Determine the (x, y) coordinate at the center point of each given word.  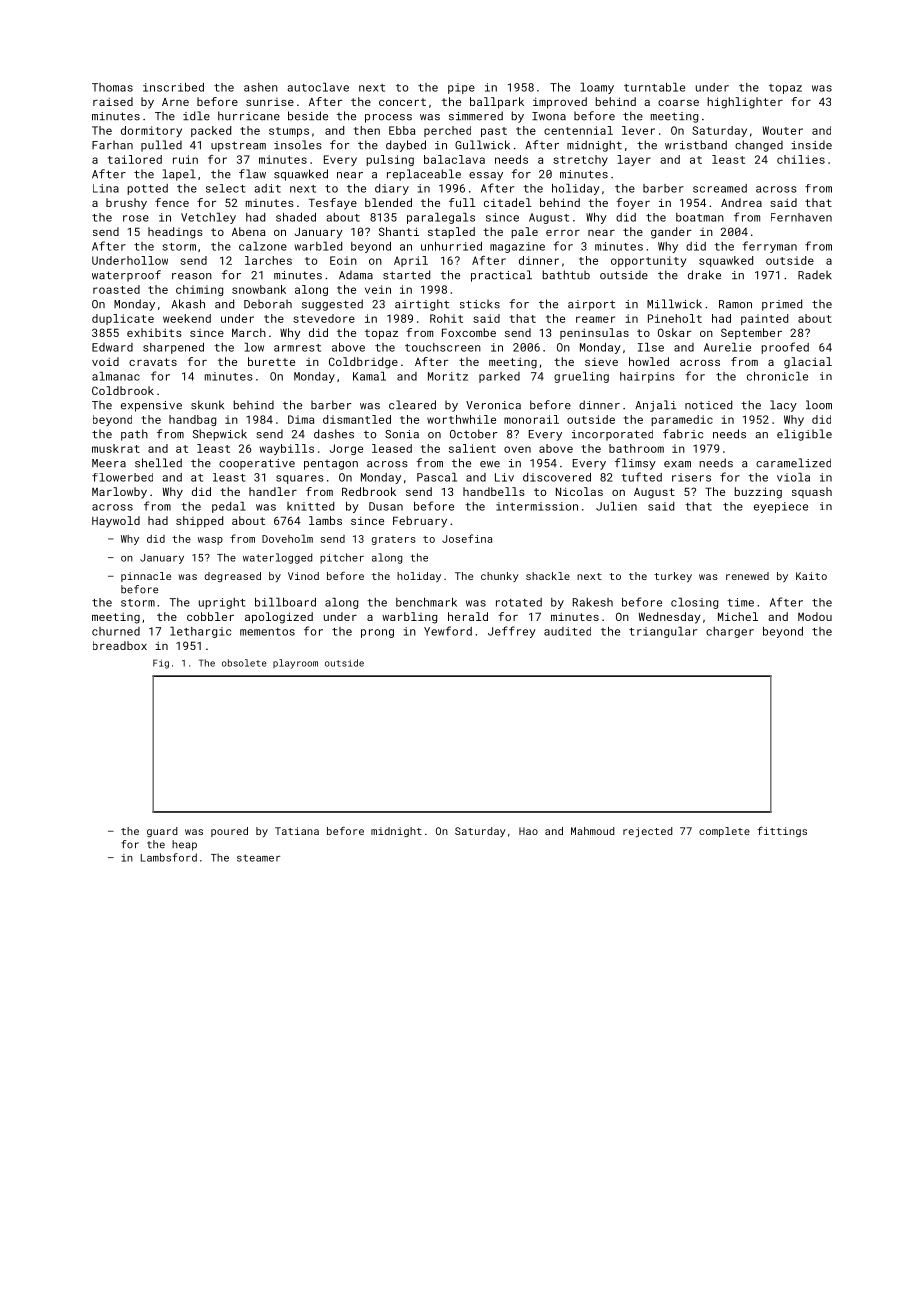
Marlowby (119, 493)
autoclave (318, 87)
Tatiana (297, 831)
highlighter (745, 103)
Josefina (467, 538)
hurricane (249, 116)
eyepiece (781, 507)
